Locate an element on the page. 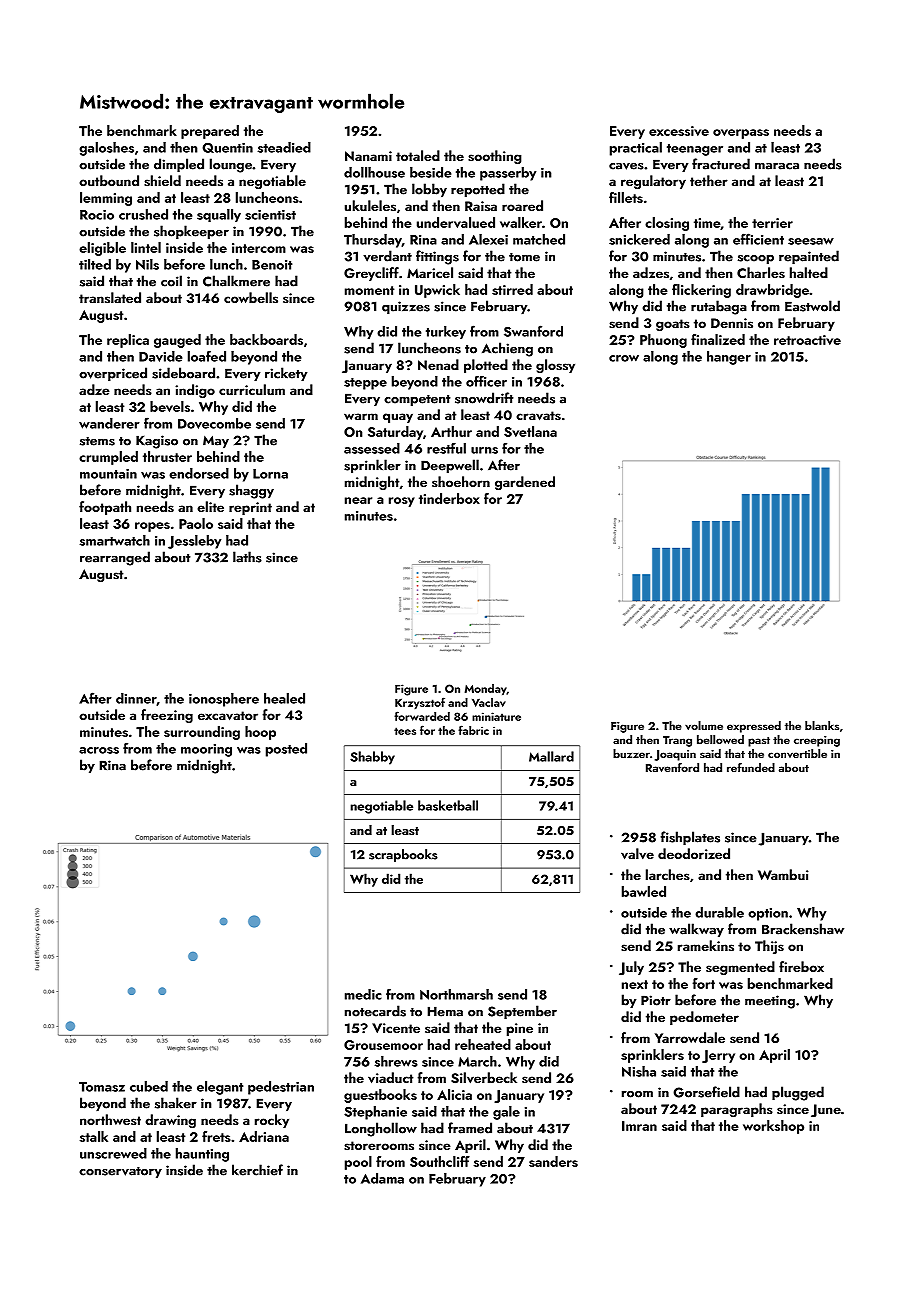  sanders is located at coordinates (553, 1161).
